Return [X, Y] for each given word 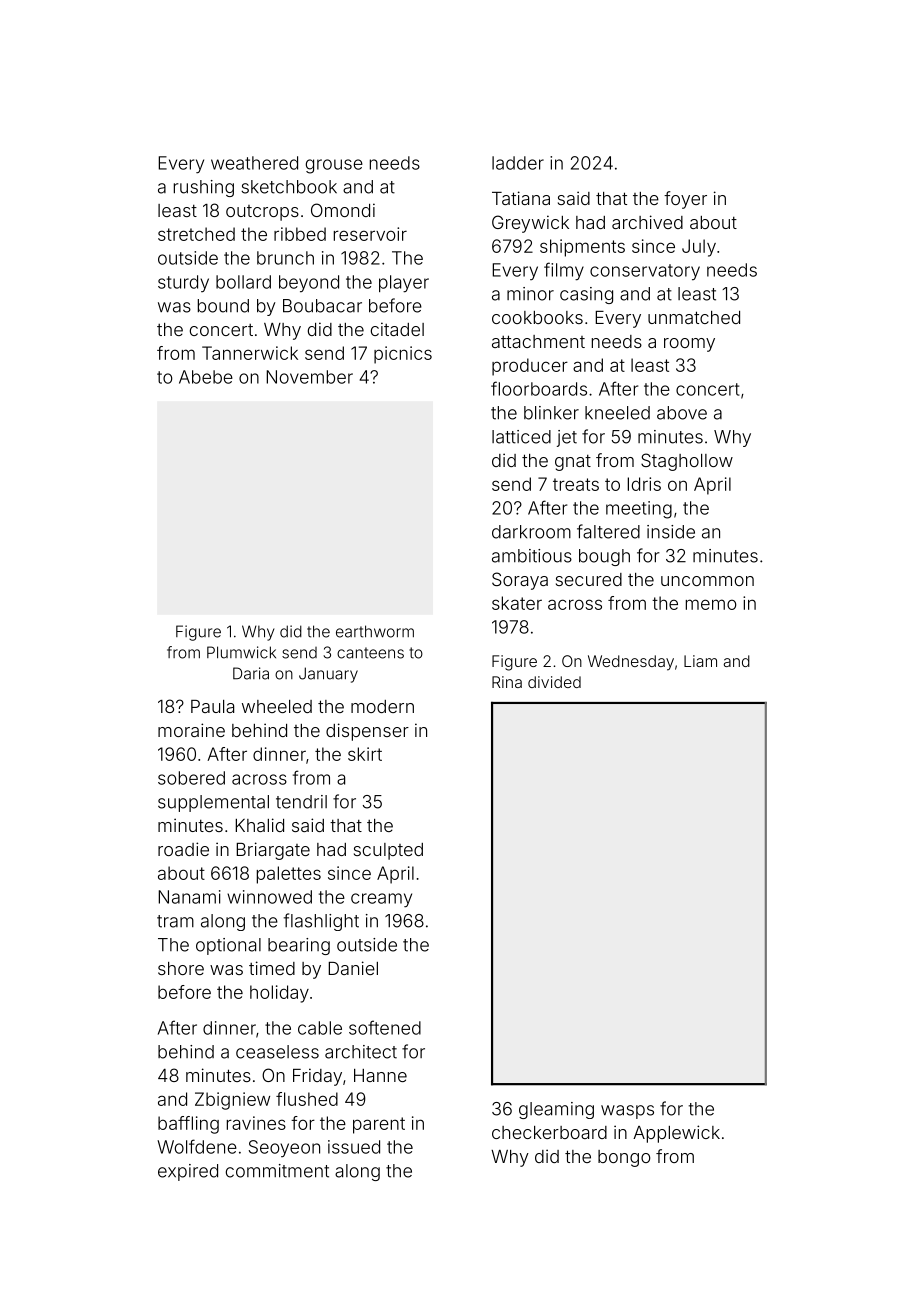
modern [382, 706]
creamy [381, 900]
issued [354, 1147]
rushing [204, 188]
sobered [191, 778]
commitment [277, 1171]
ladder [518, 163]
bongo [624, 1158]
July [699, 248]
